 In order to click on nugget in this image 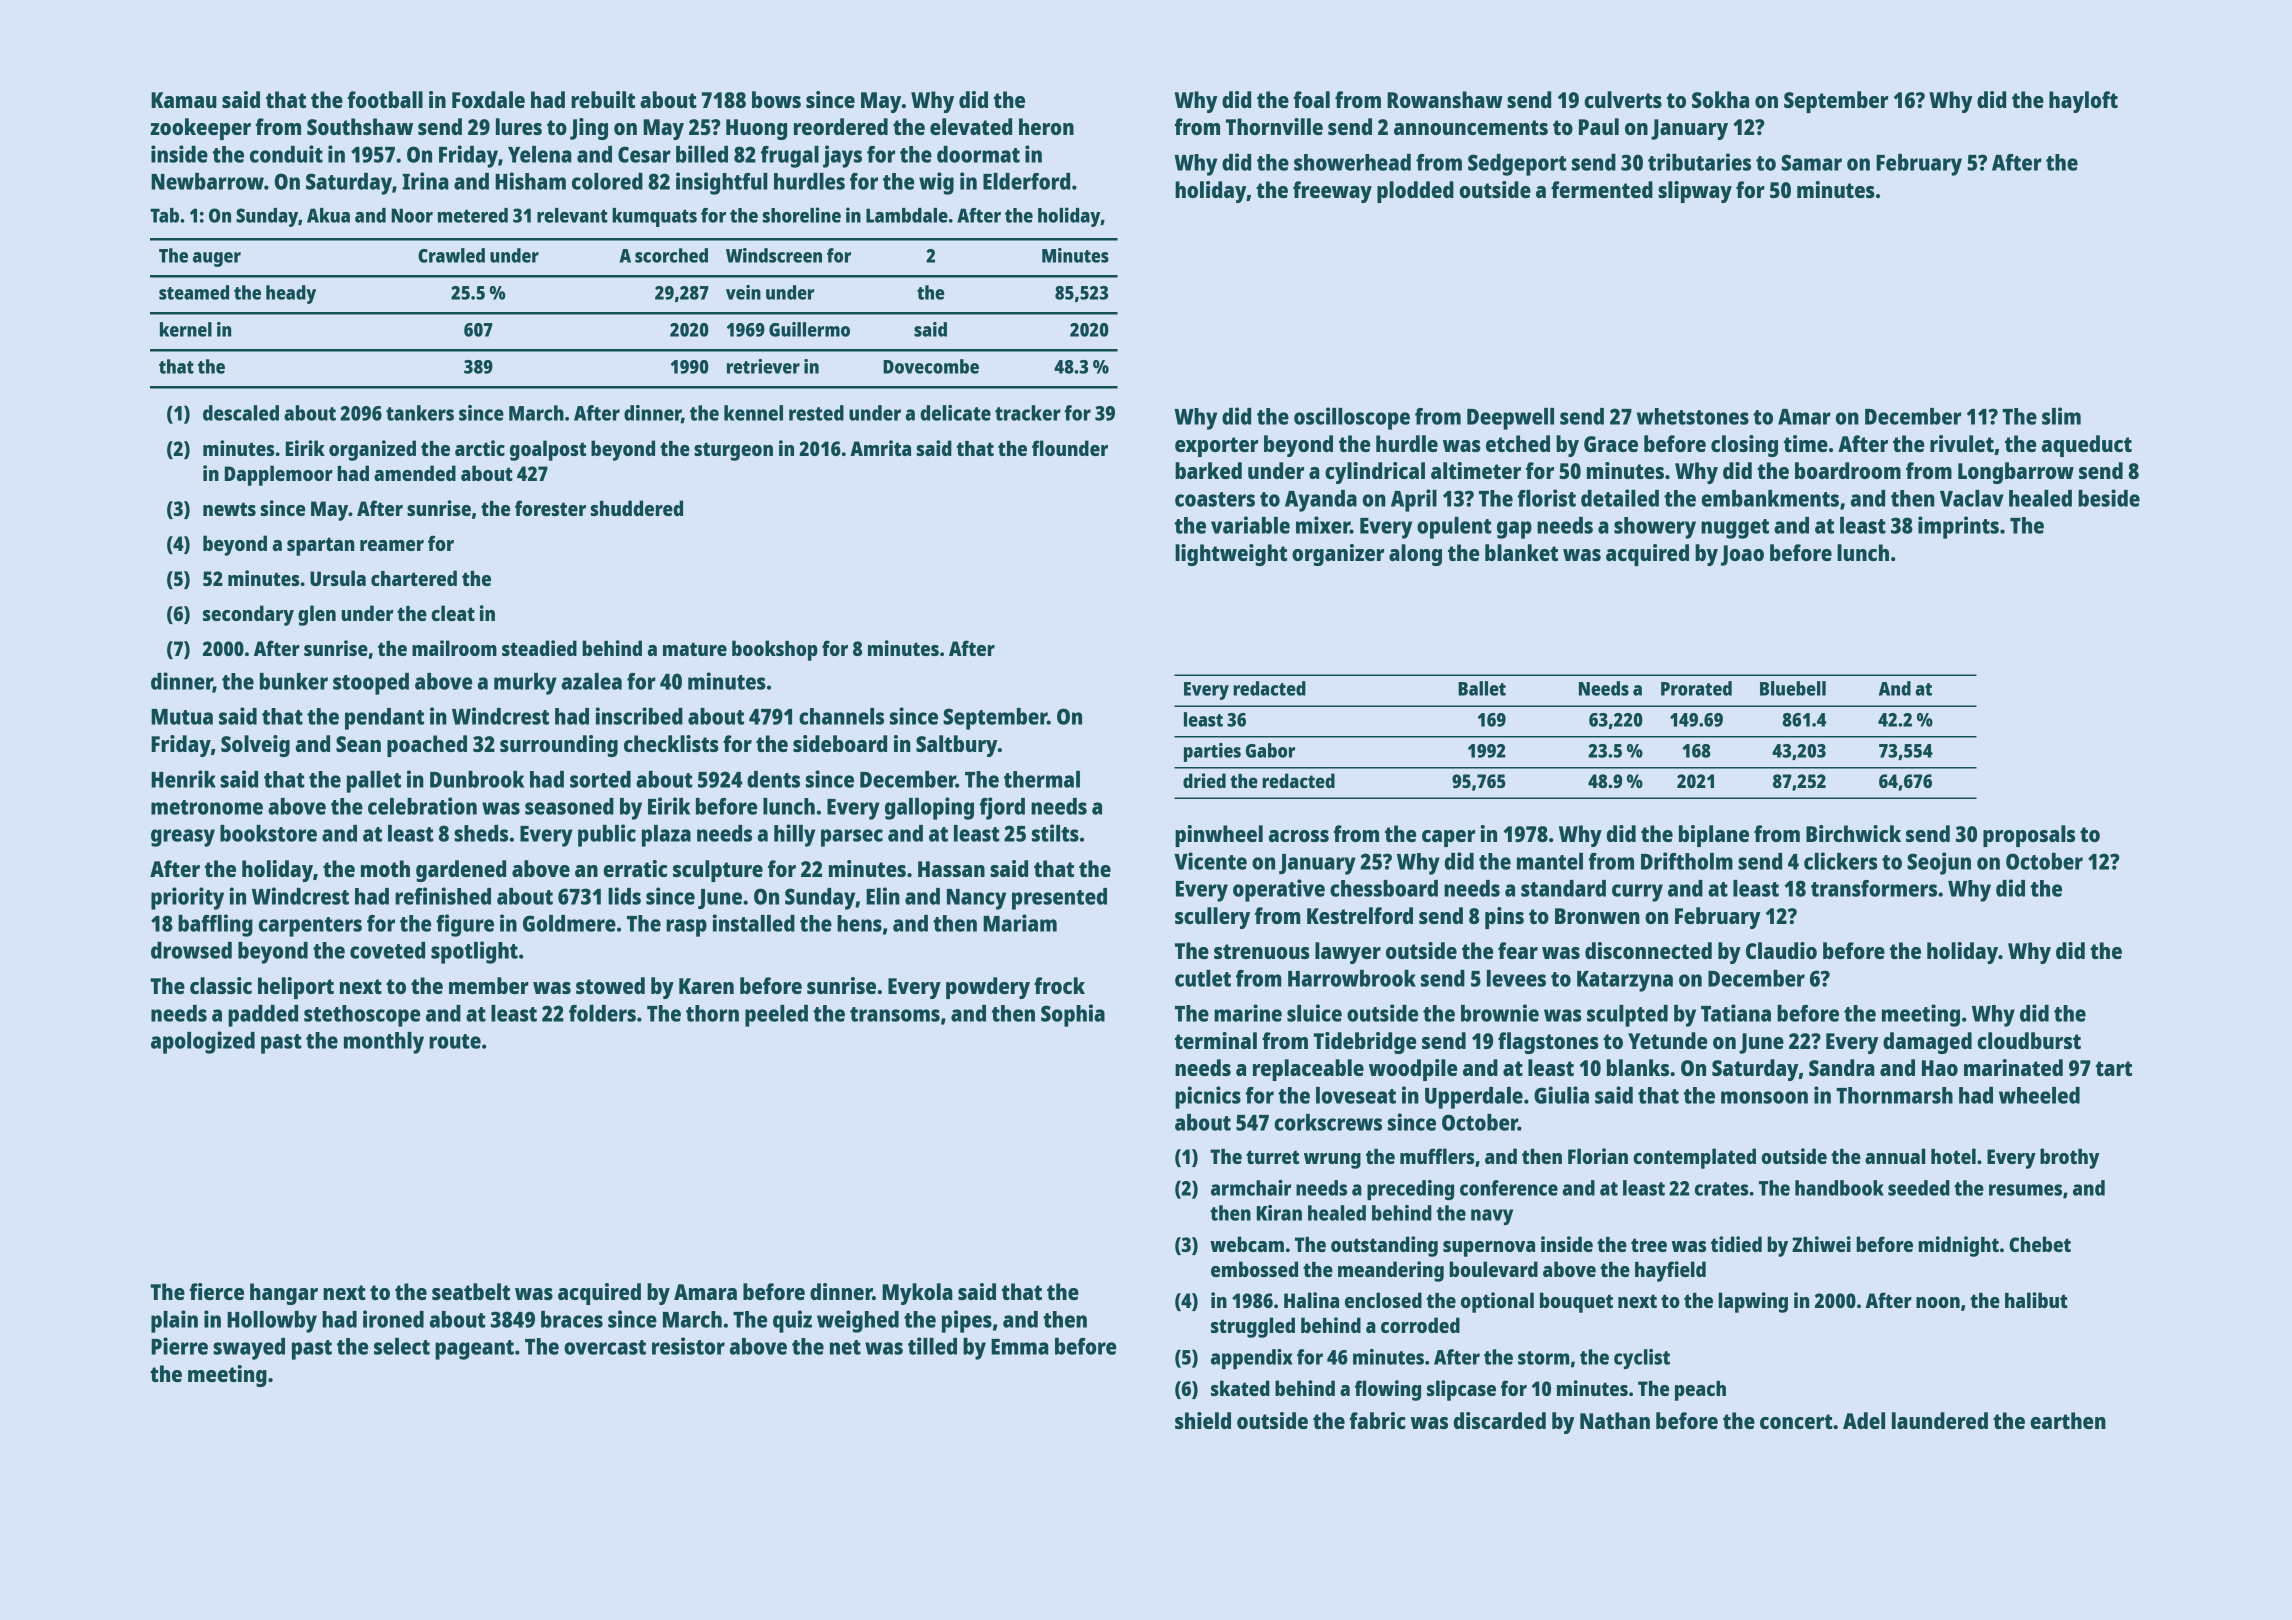, I will do `click(1735, 529)`.
